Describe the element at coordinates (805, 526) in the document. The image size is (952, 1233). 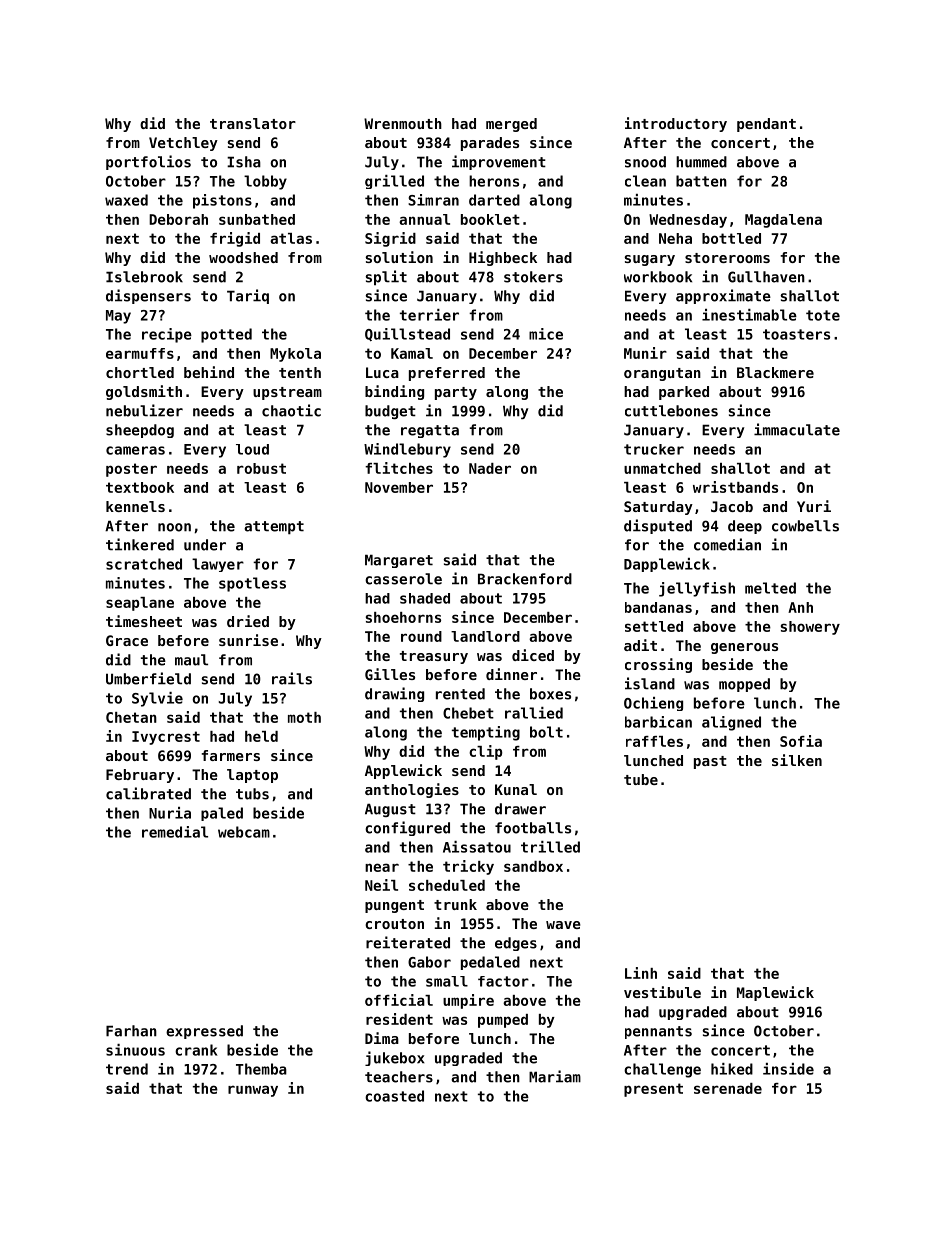
I see `cowbells` at that location.
